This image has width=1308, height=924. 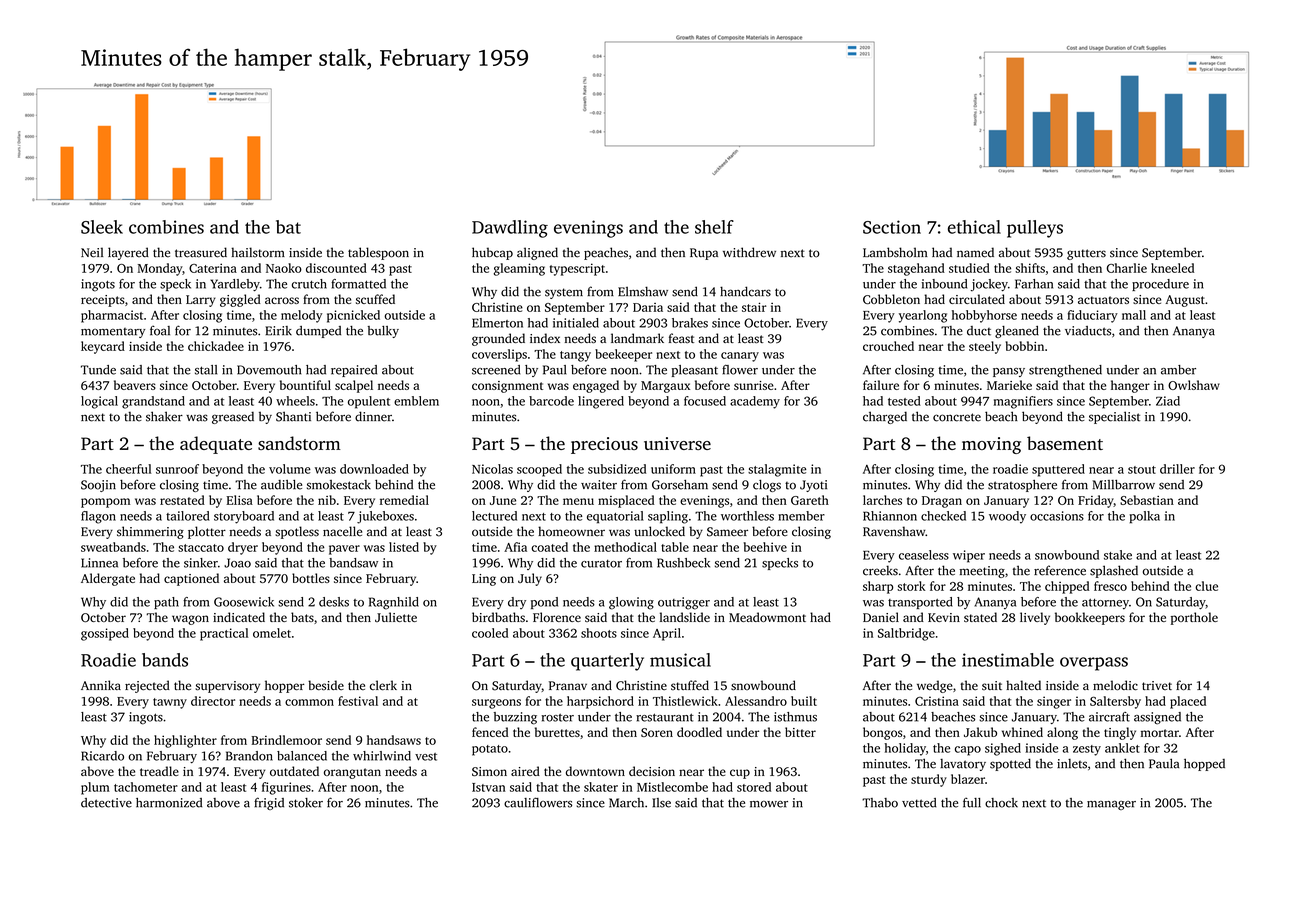 I want to click on stoker, so click(x=306, y=803).
